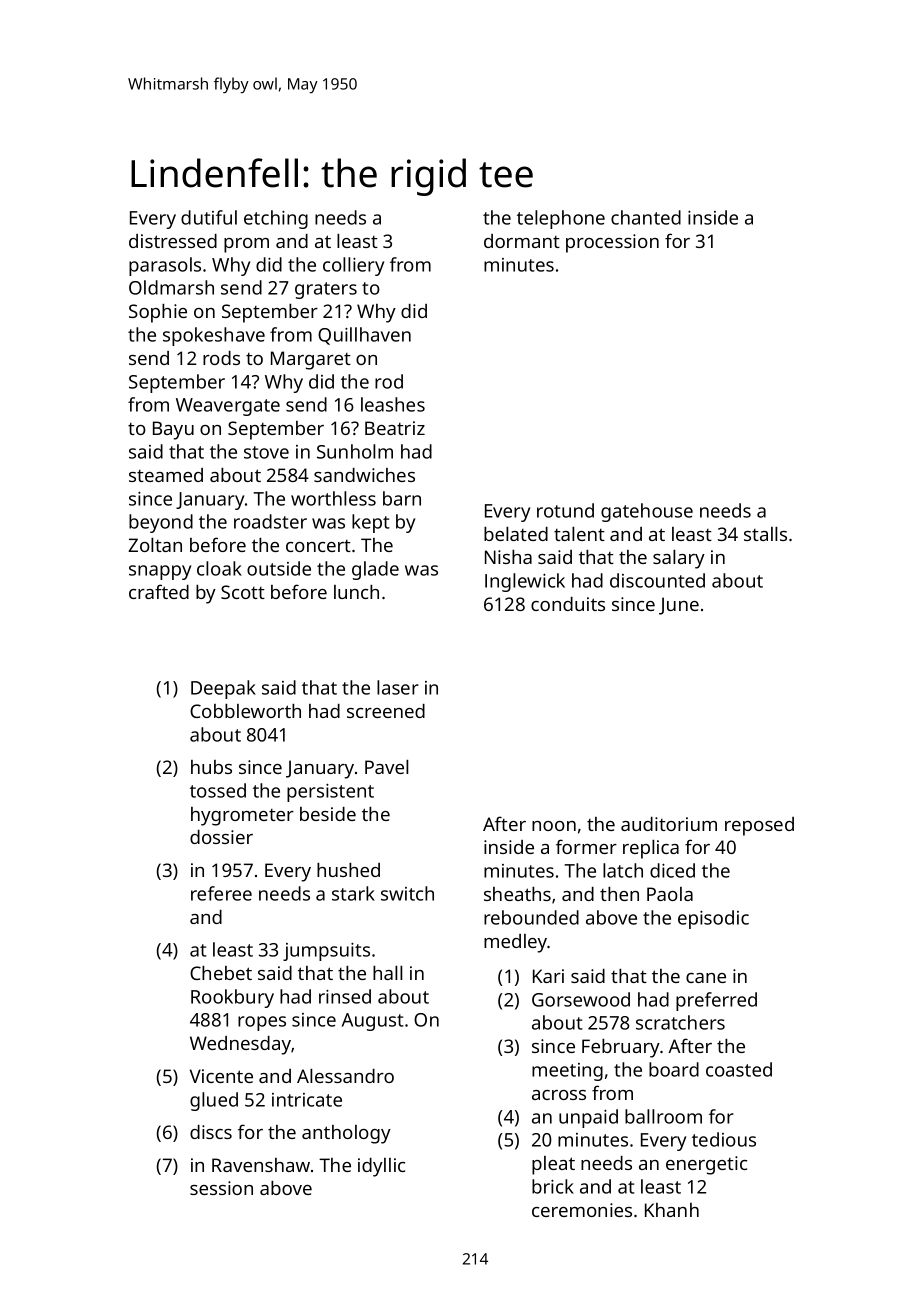 The image size is (924, 1311). I want to click on episodic, so click(713, 919).
